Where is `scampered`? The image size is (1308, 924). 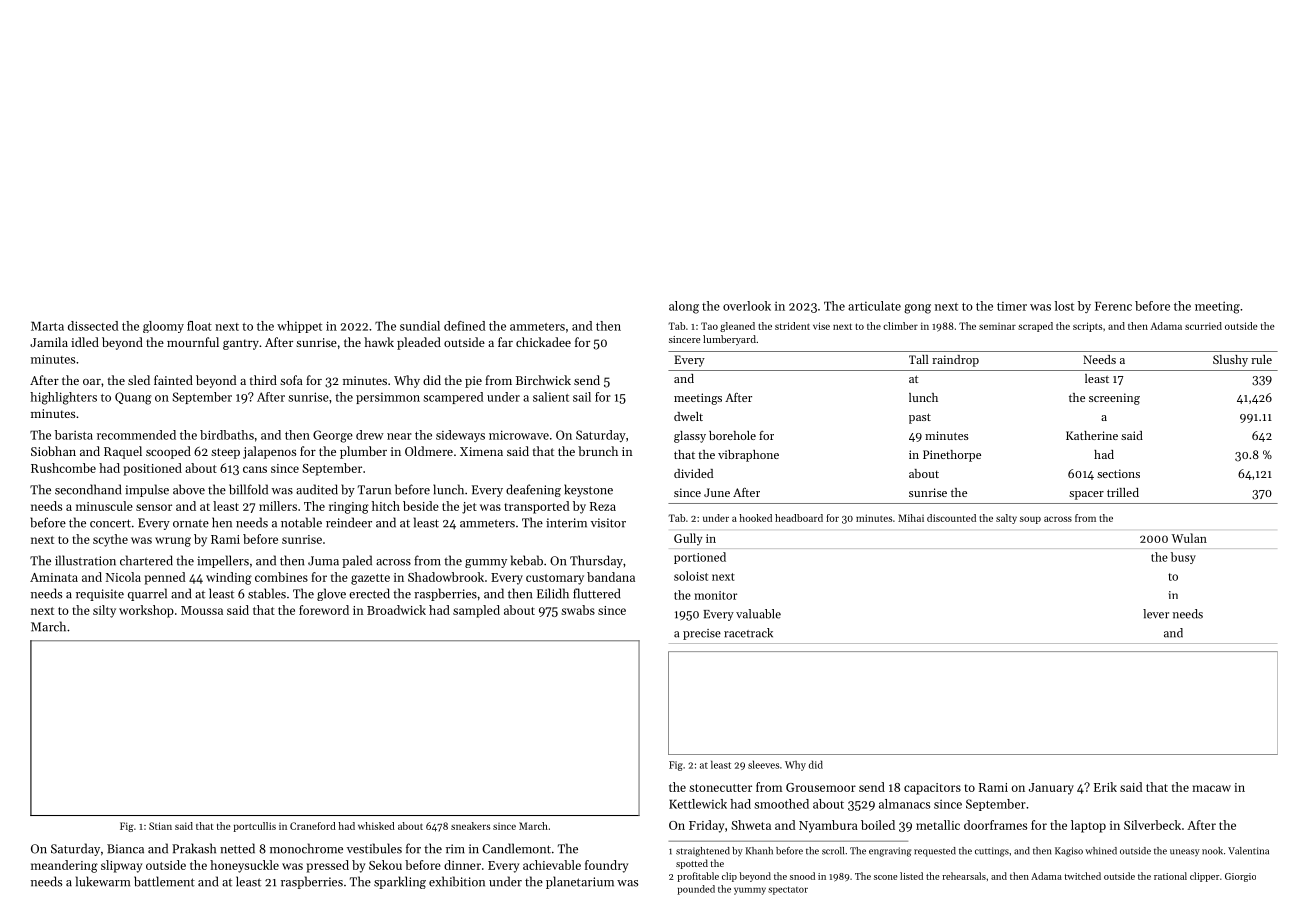 scampered is located at coordinates (453, 398).
